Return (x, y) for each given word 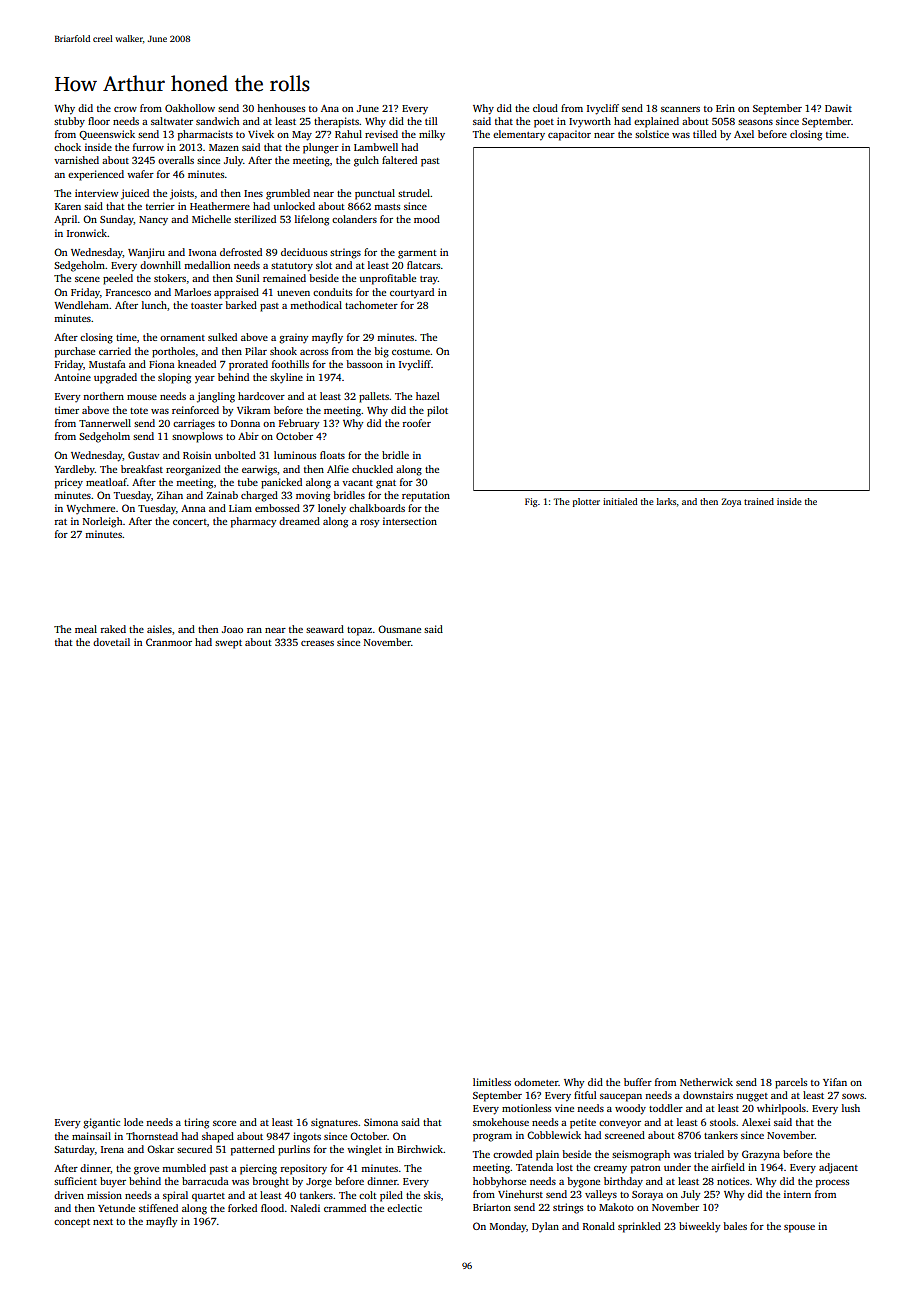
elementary (519, 135)
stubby (69, 122)
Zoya (731, 502)
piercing (258, 1169)
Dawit (838, 108)
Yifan (835, 1082)
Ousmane (399, 629)
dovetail (111, 642)
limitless (492, 1082)
